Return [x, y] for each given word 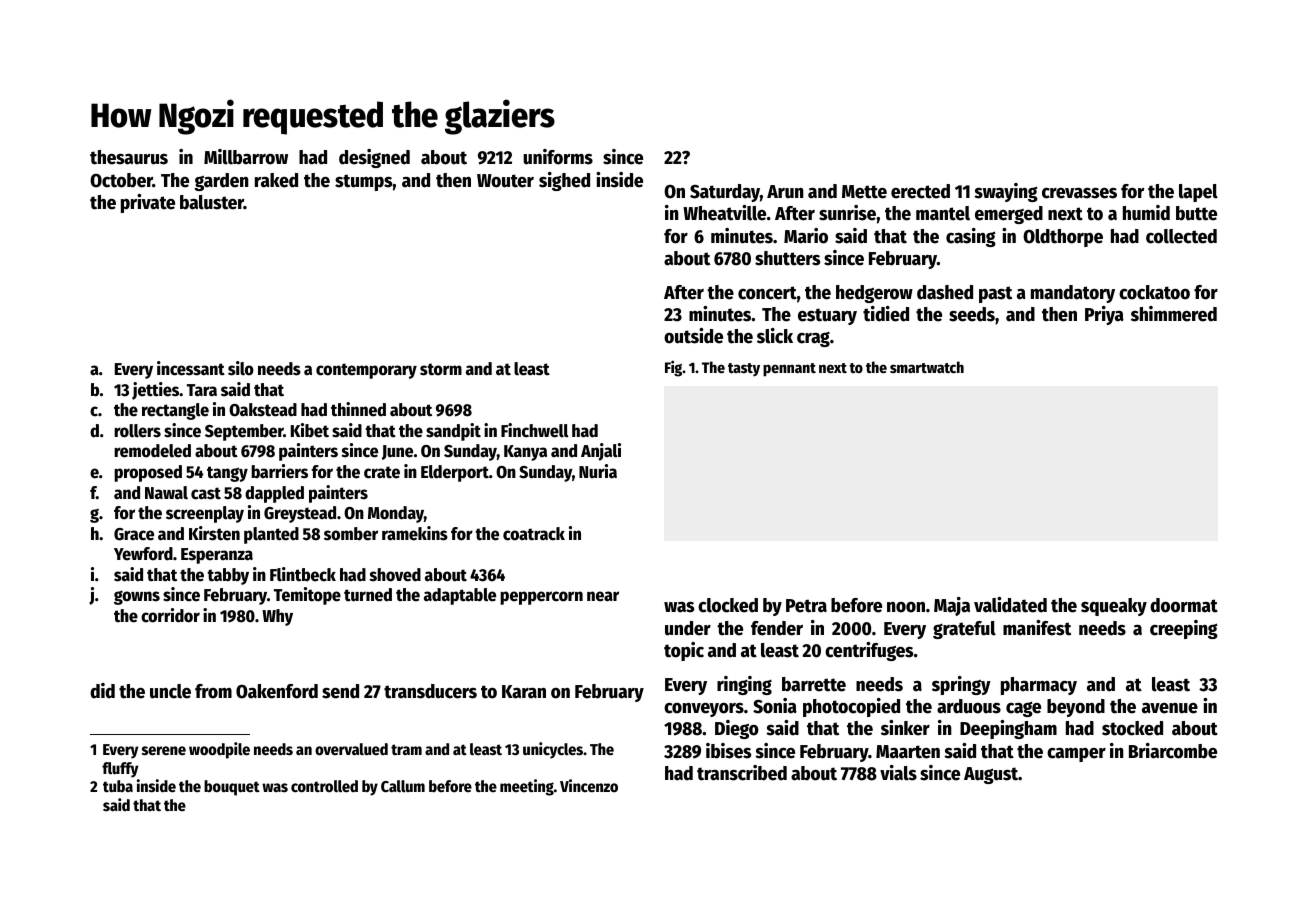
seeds [972, 314]
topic [684, 651]
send [340, 691]
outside [693, 336]
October [121, 180]
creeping [1184, 629]
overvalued [351, 749]
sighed [564, 181]
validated [1010, 605]
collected [1181, 236]
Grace [134, 534]
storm [441, 369]
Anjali [601, 452]
